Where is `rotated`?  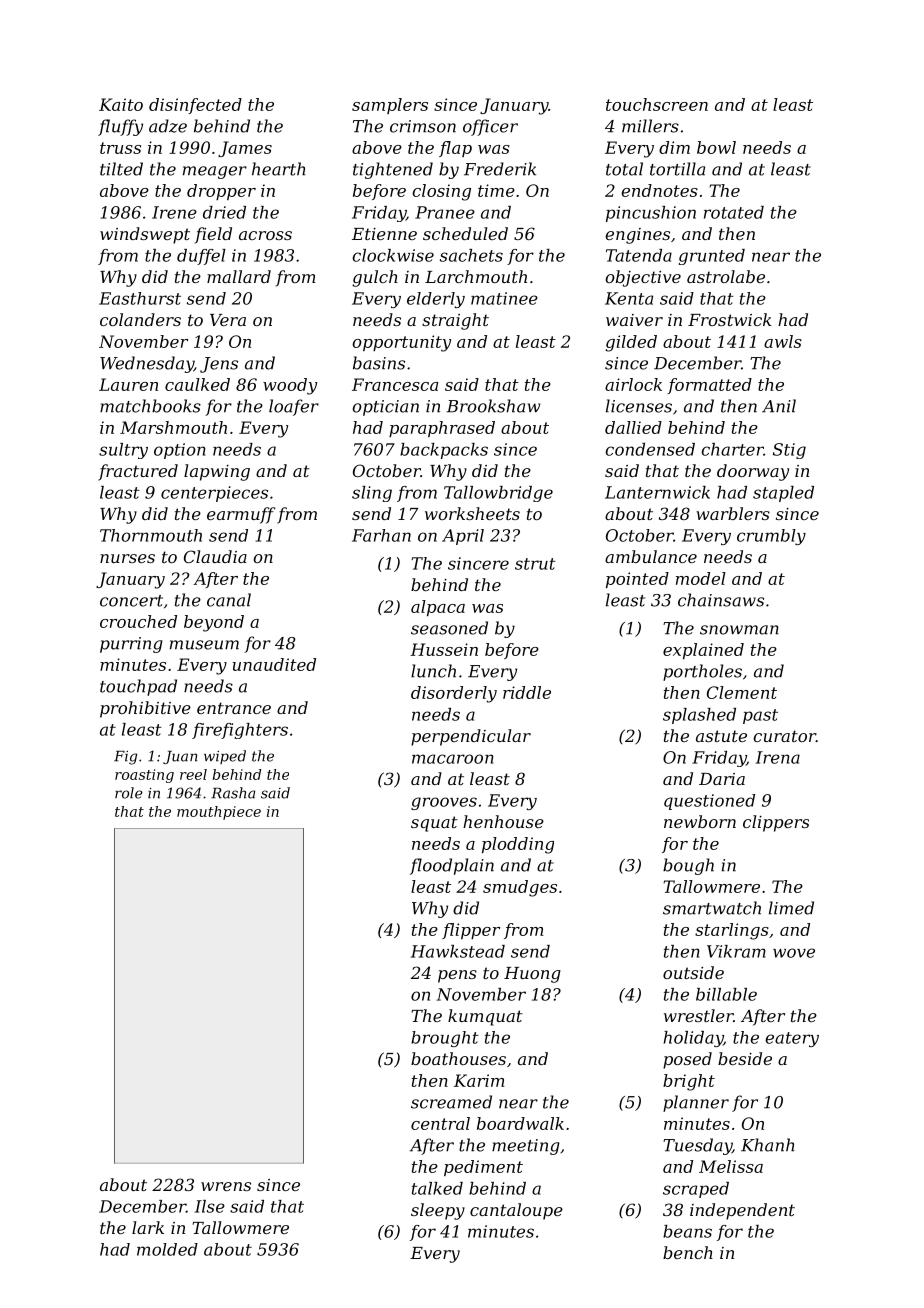 rotated is located at coordinates (734, 212).
